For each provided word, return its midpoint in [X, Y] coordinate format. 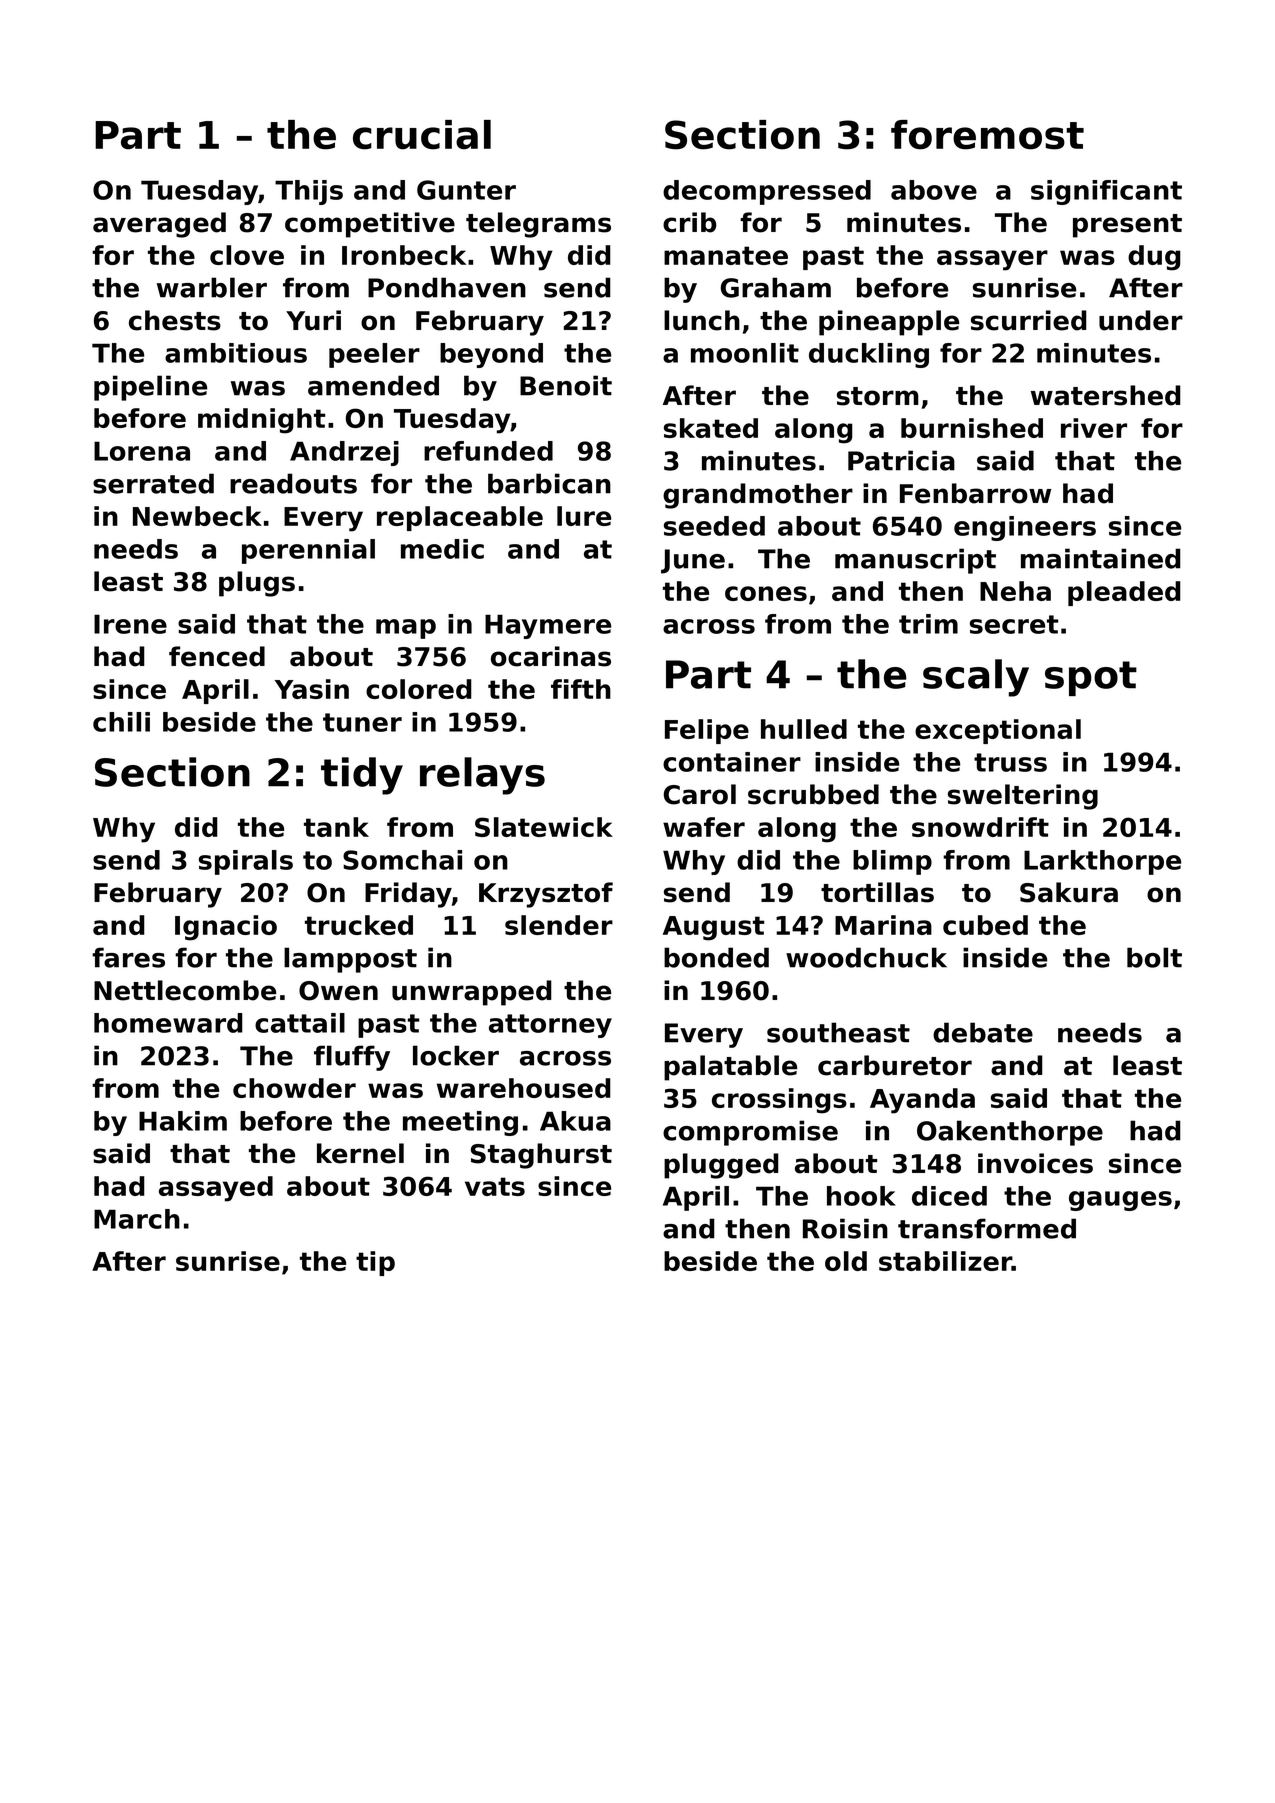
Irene [130, 624]
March [137, 1219]
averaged [159, 225]
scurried [1029, 320]
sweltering [1023, 797]
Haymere [548, 626]
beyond [491, 355]
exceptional [998, 731]
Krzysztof [546, 895]
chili [121, 722]
